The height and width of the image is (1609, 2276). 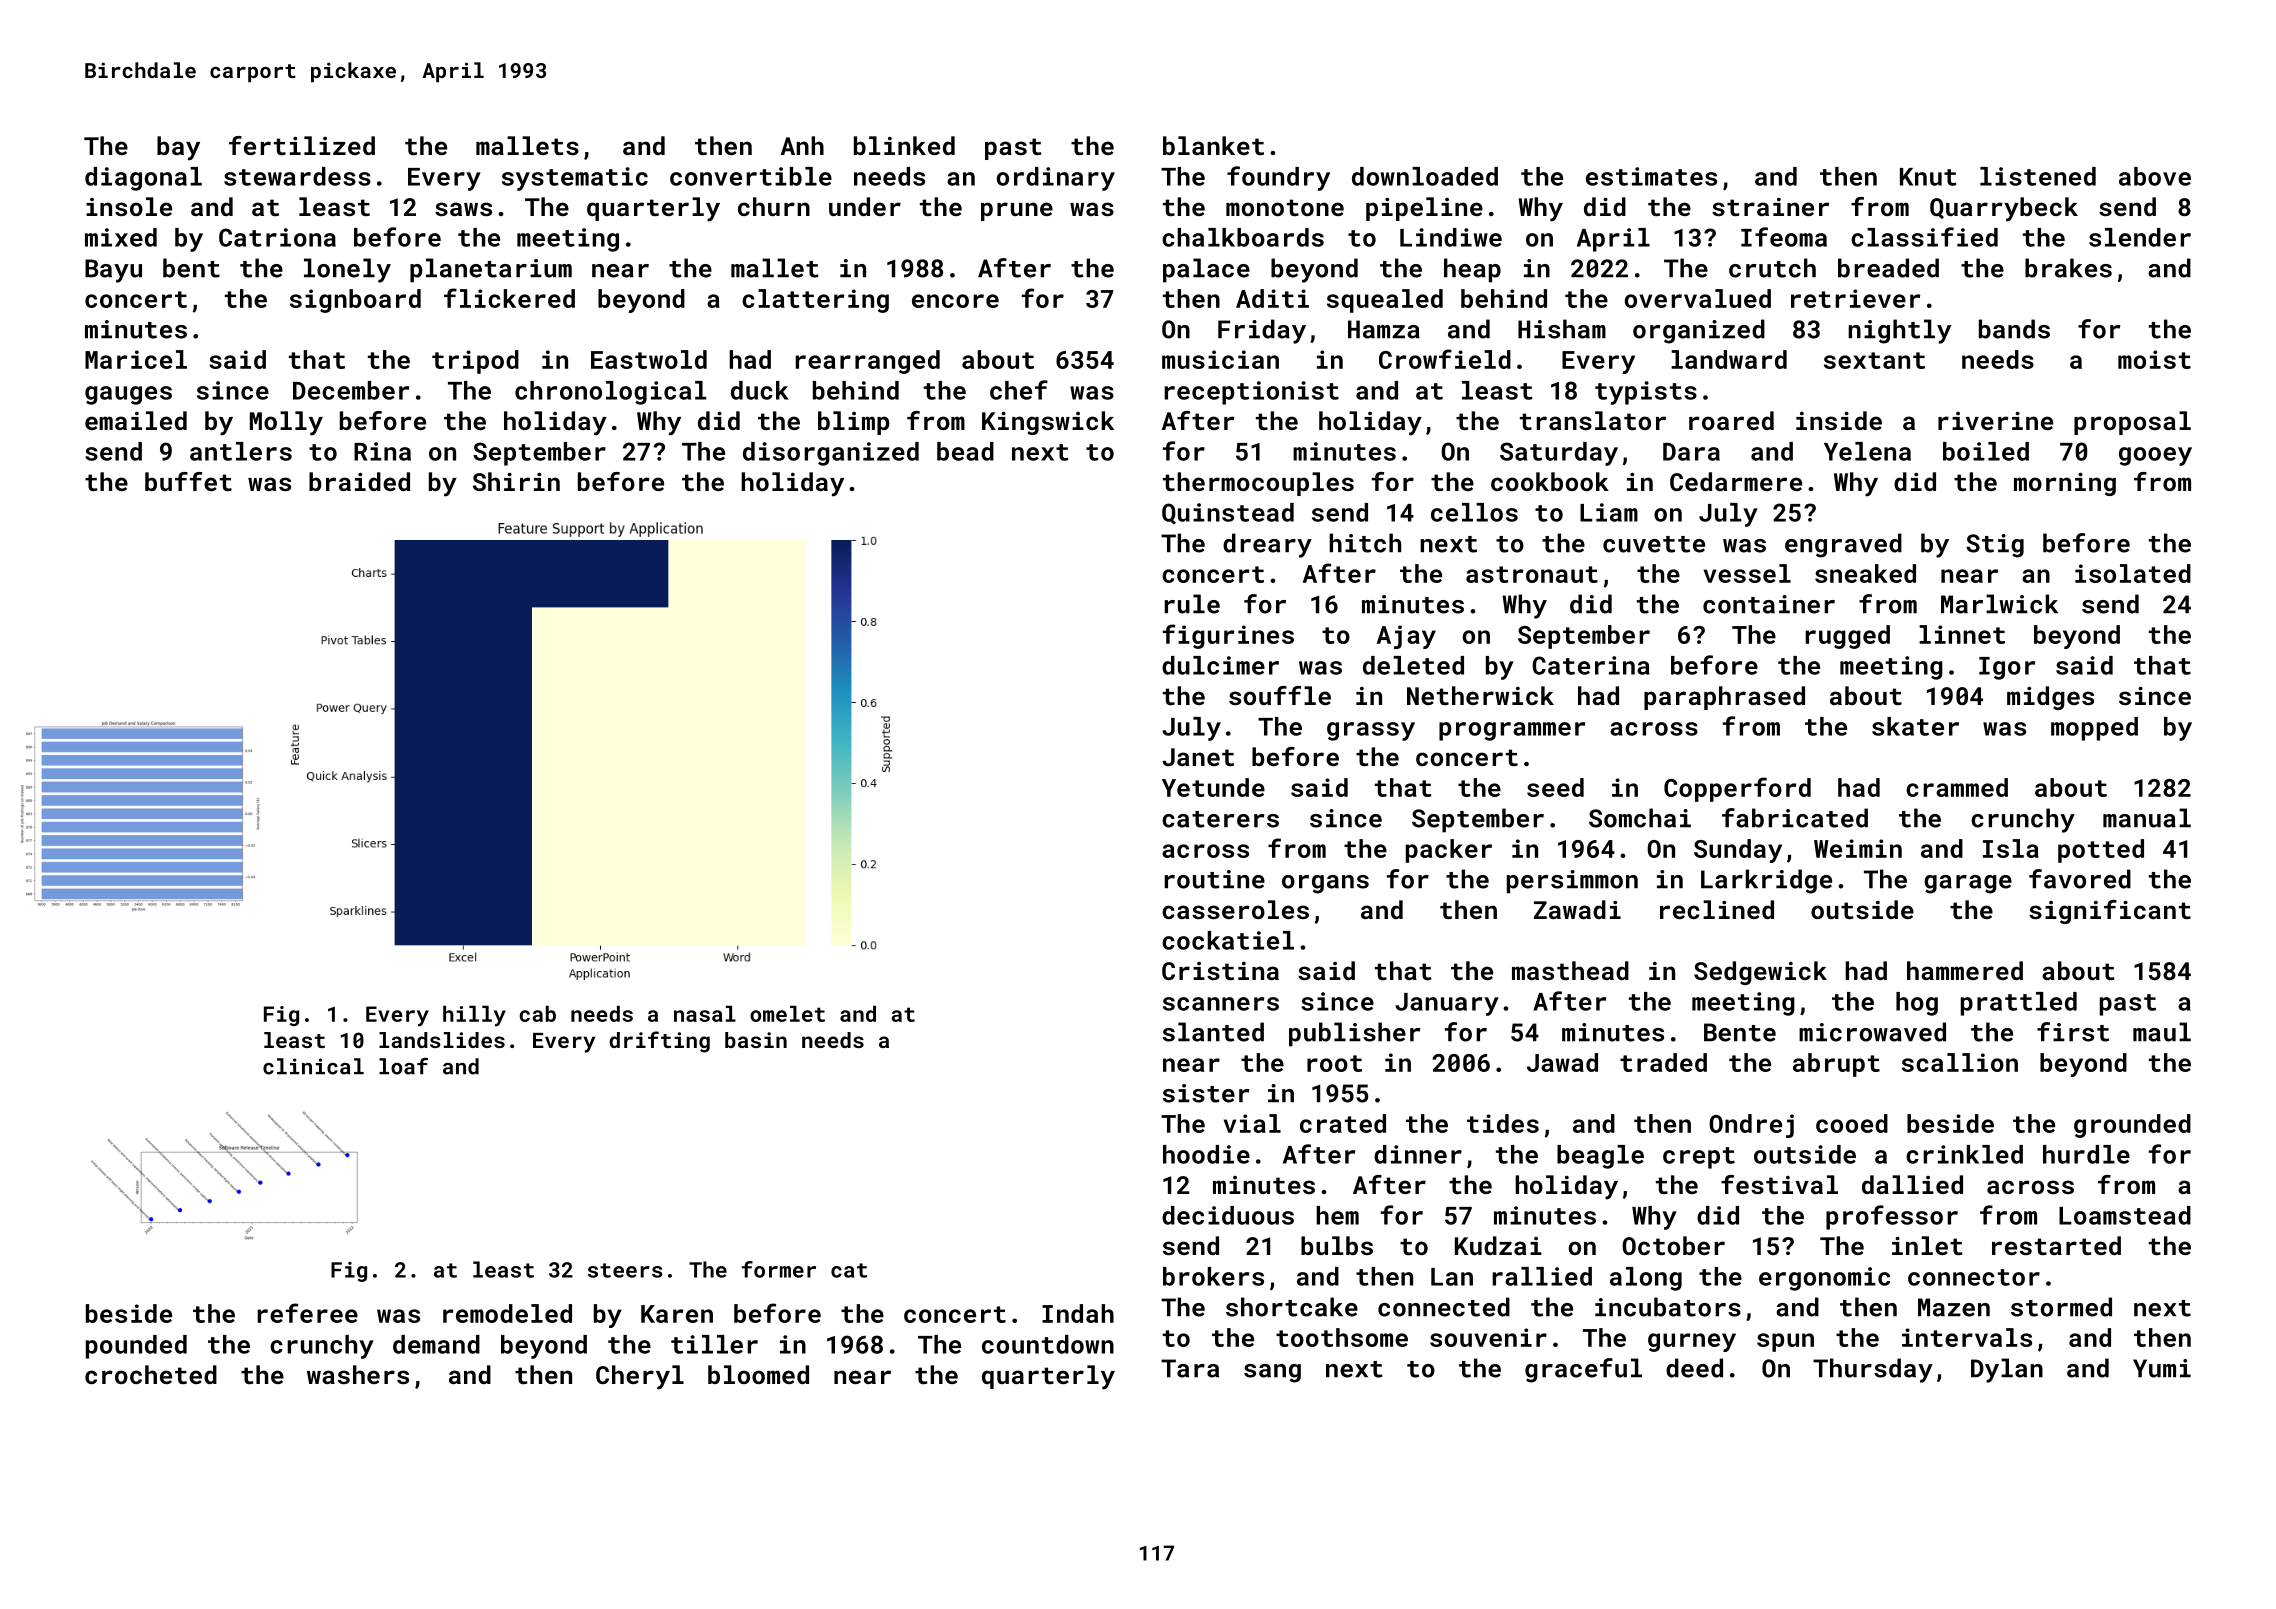 What do you see at coordinates (313, 1066) in the image?
I see `clinical` at bounding box center [313, 1066].
